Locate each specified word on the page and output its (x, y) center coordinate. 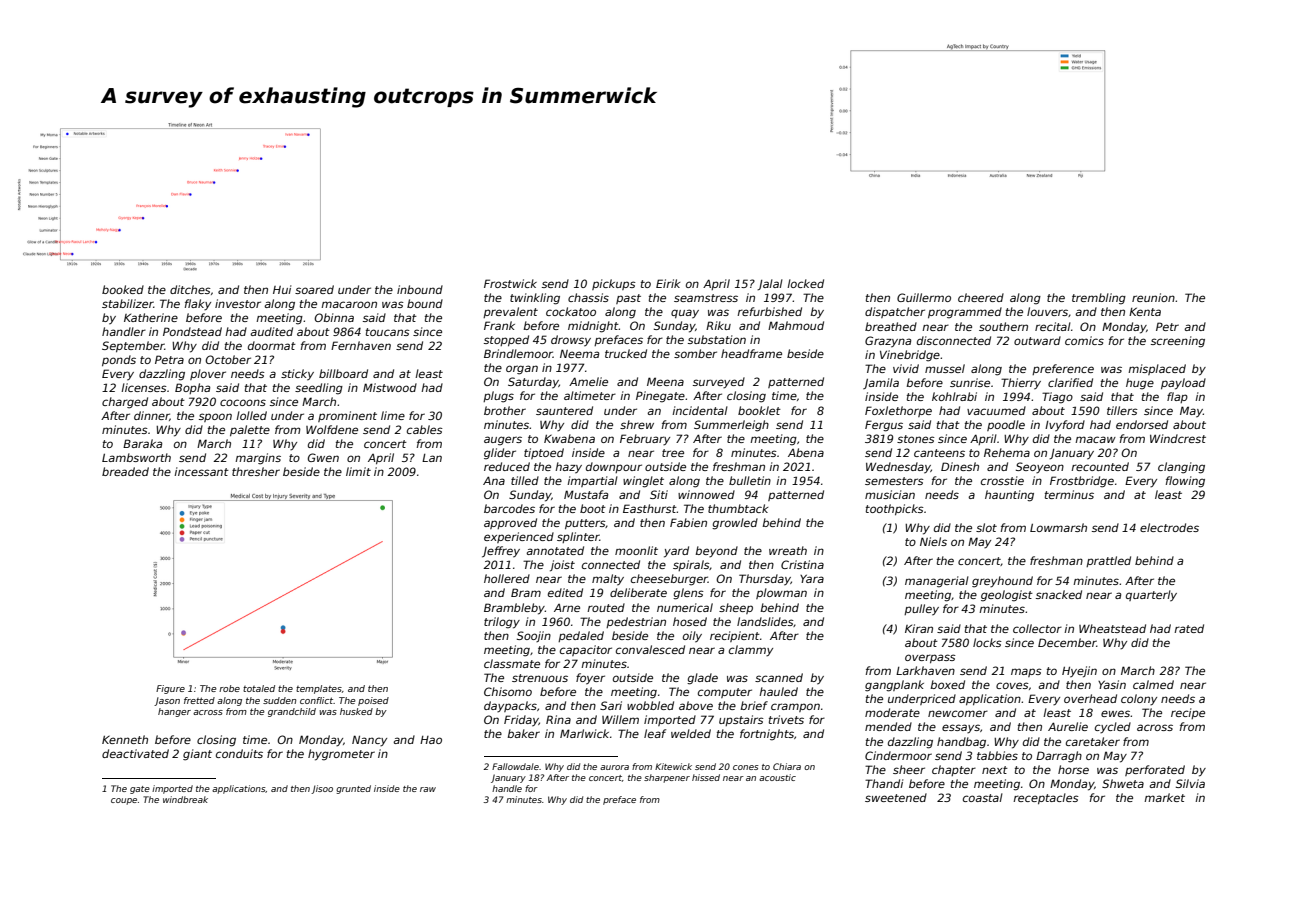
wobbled (650, 705)
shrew (637, 424)
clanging (1181, 468)
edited (565, 592)
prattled (1108, 561)
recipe (1188, 713)
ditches (190, 289)
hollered (507, 578)
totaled (259, 688)
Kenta (1145, 311)
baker (523, 733)
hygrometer (341, 755)
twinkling (535, 299)
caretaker (1093, 741)
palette (250, 430)
